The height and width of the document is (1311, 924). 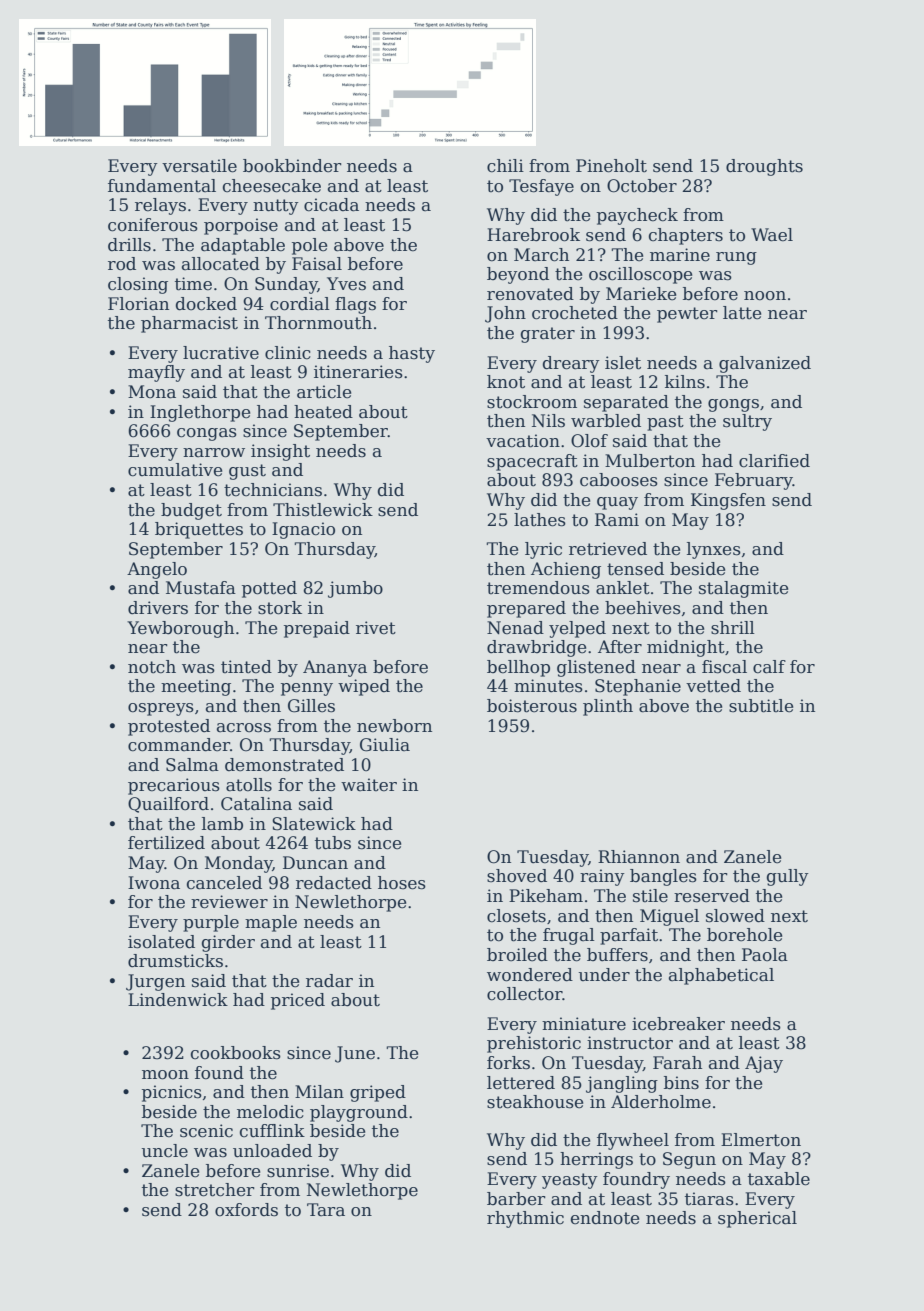 What do you see at coordinates (166, 843) in the document?
I see `fertilized` at bounding box center [166, 843].
